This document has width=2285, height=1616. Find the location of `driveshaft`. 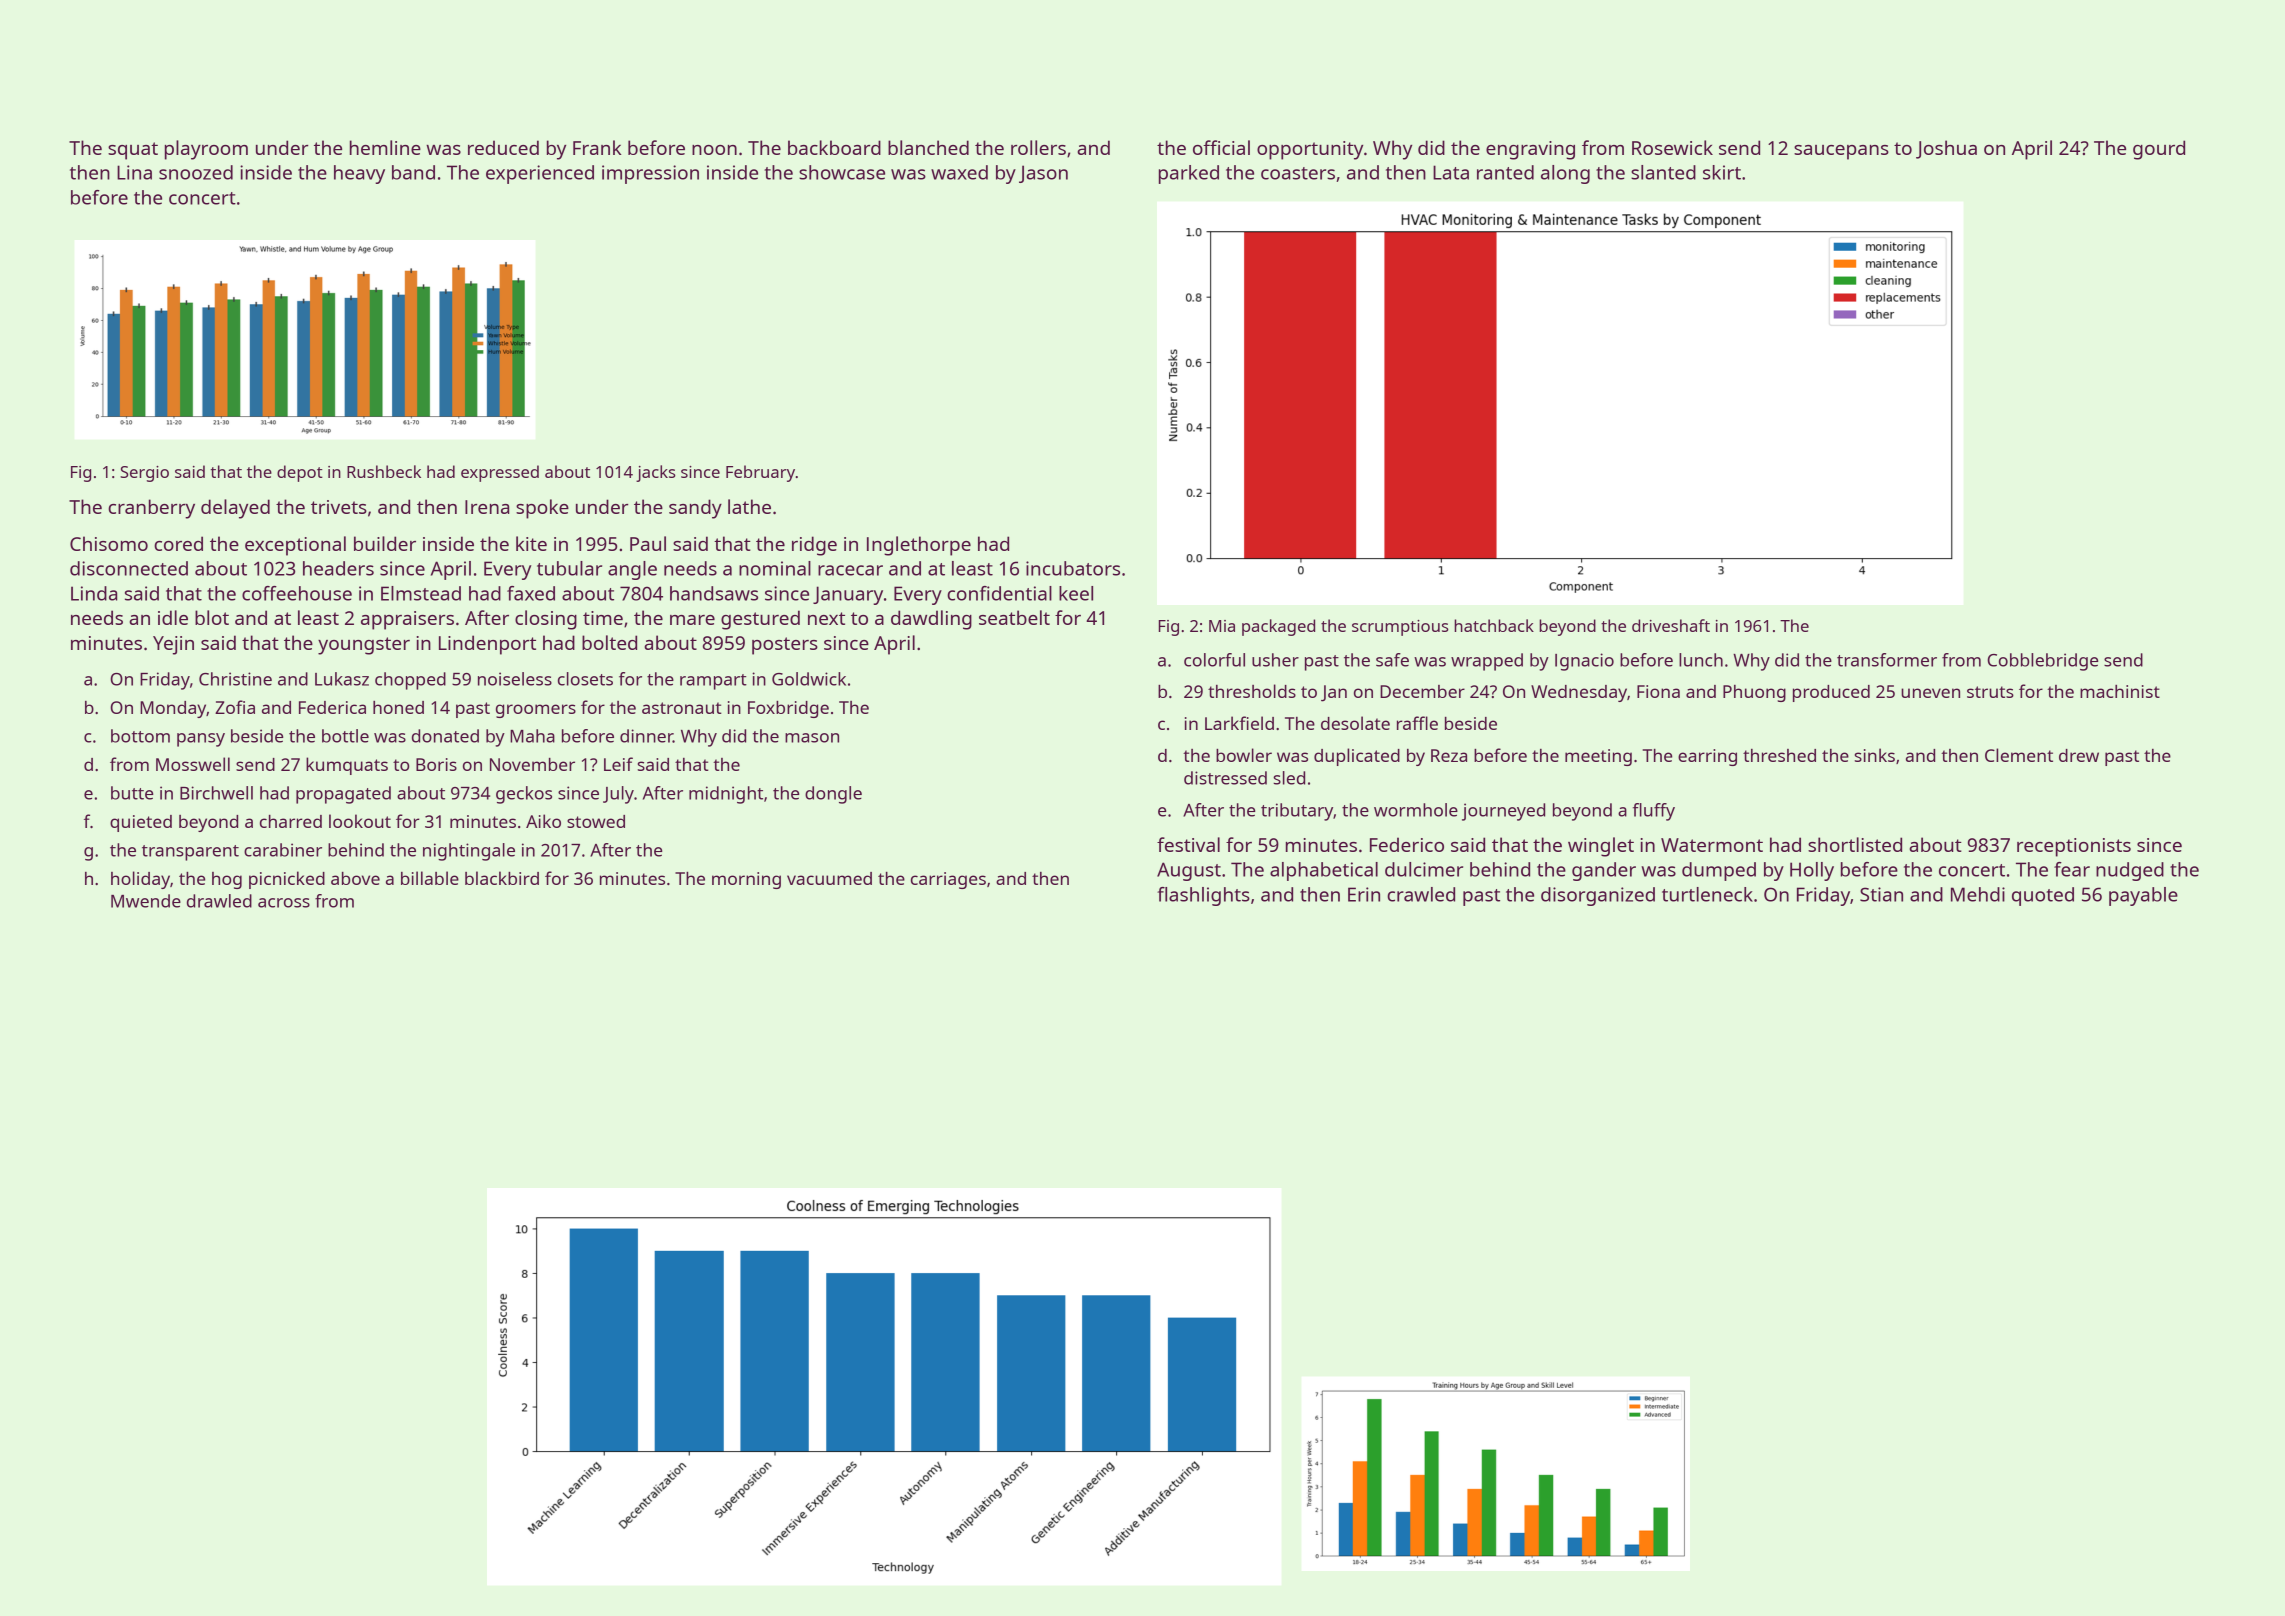

driveshaft is located at coordinates (1671, 625).
